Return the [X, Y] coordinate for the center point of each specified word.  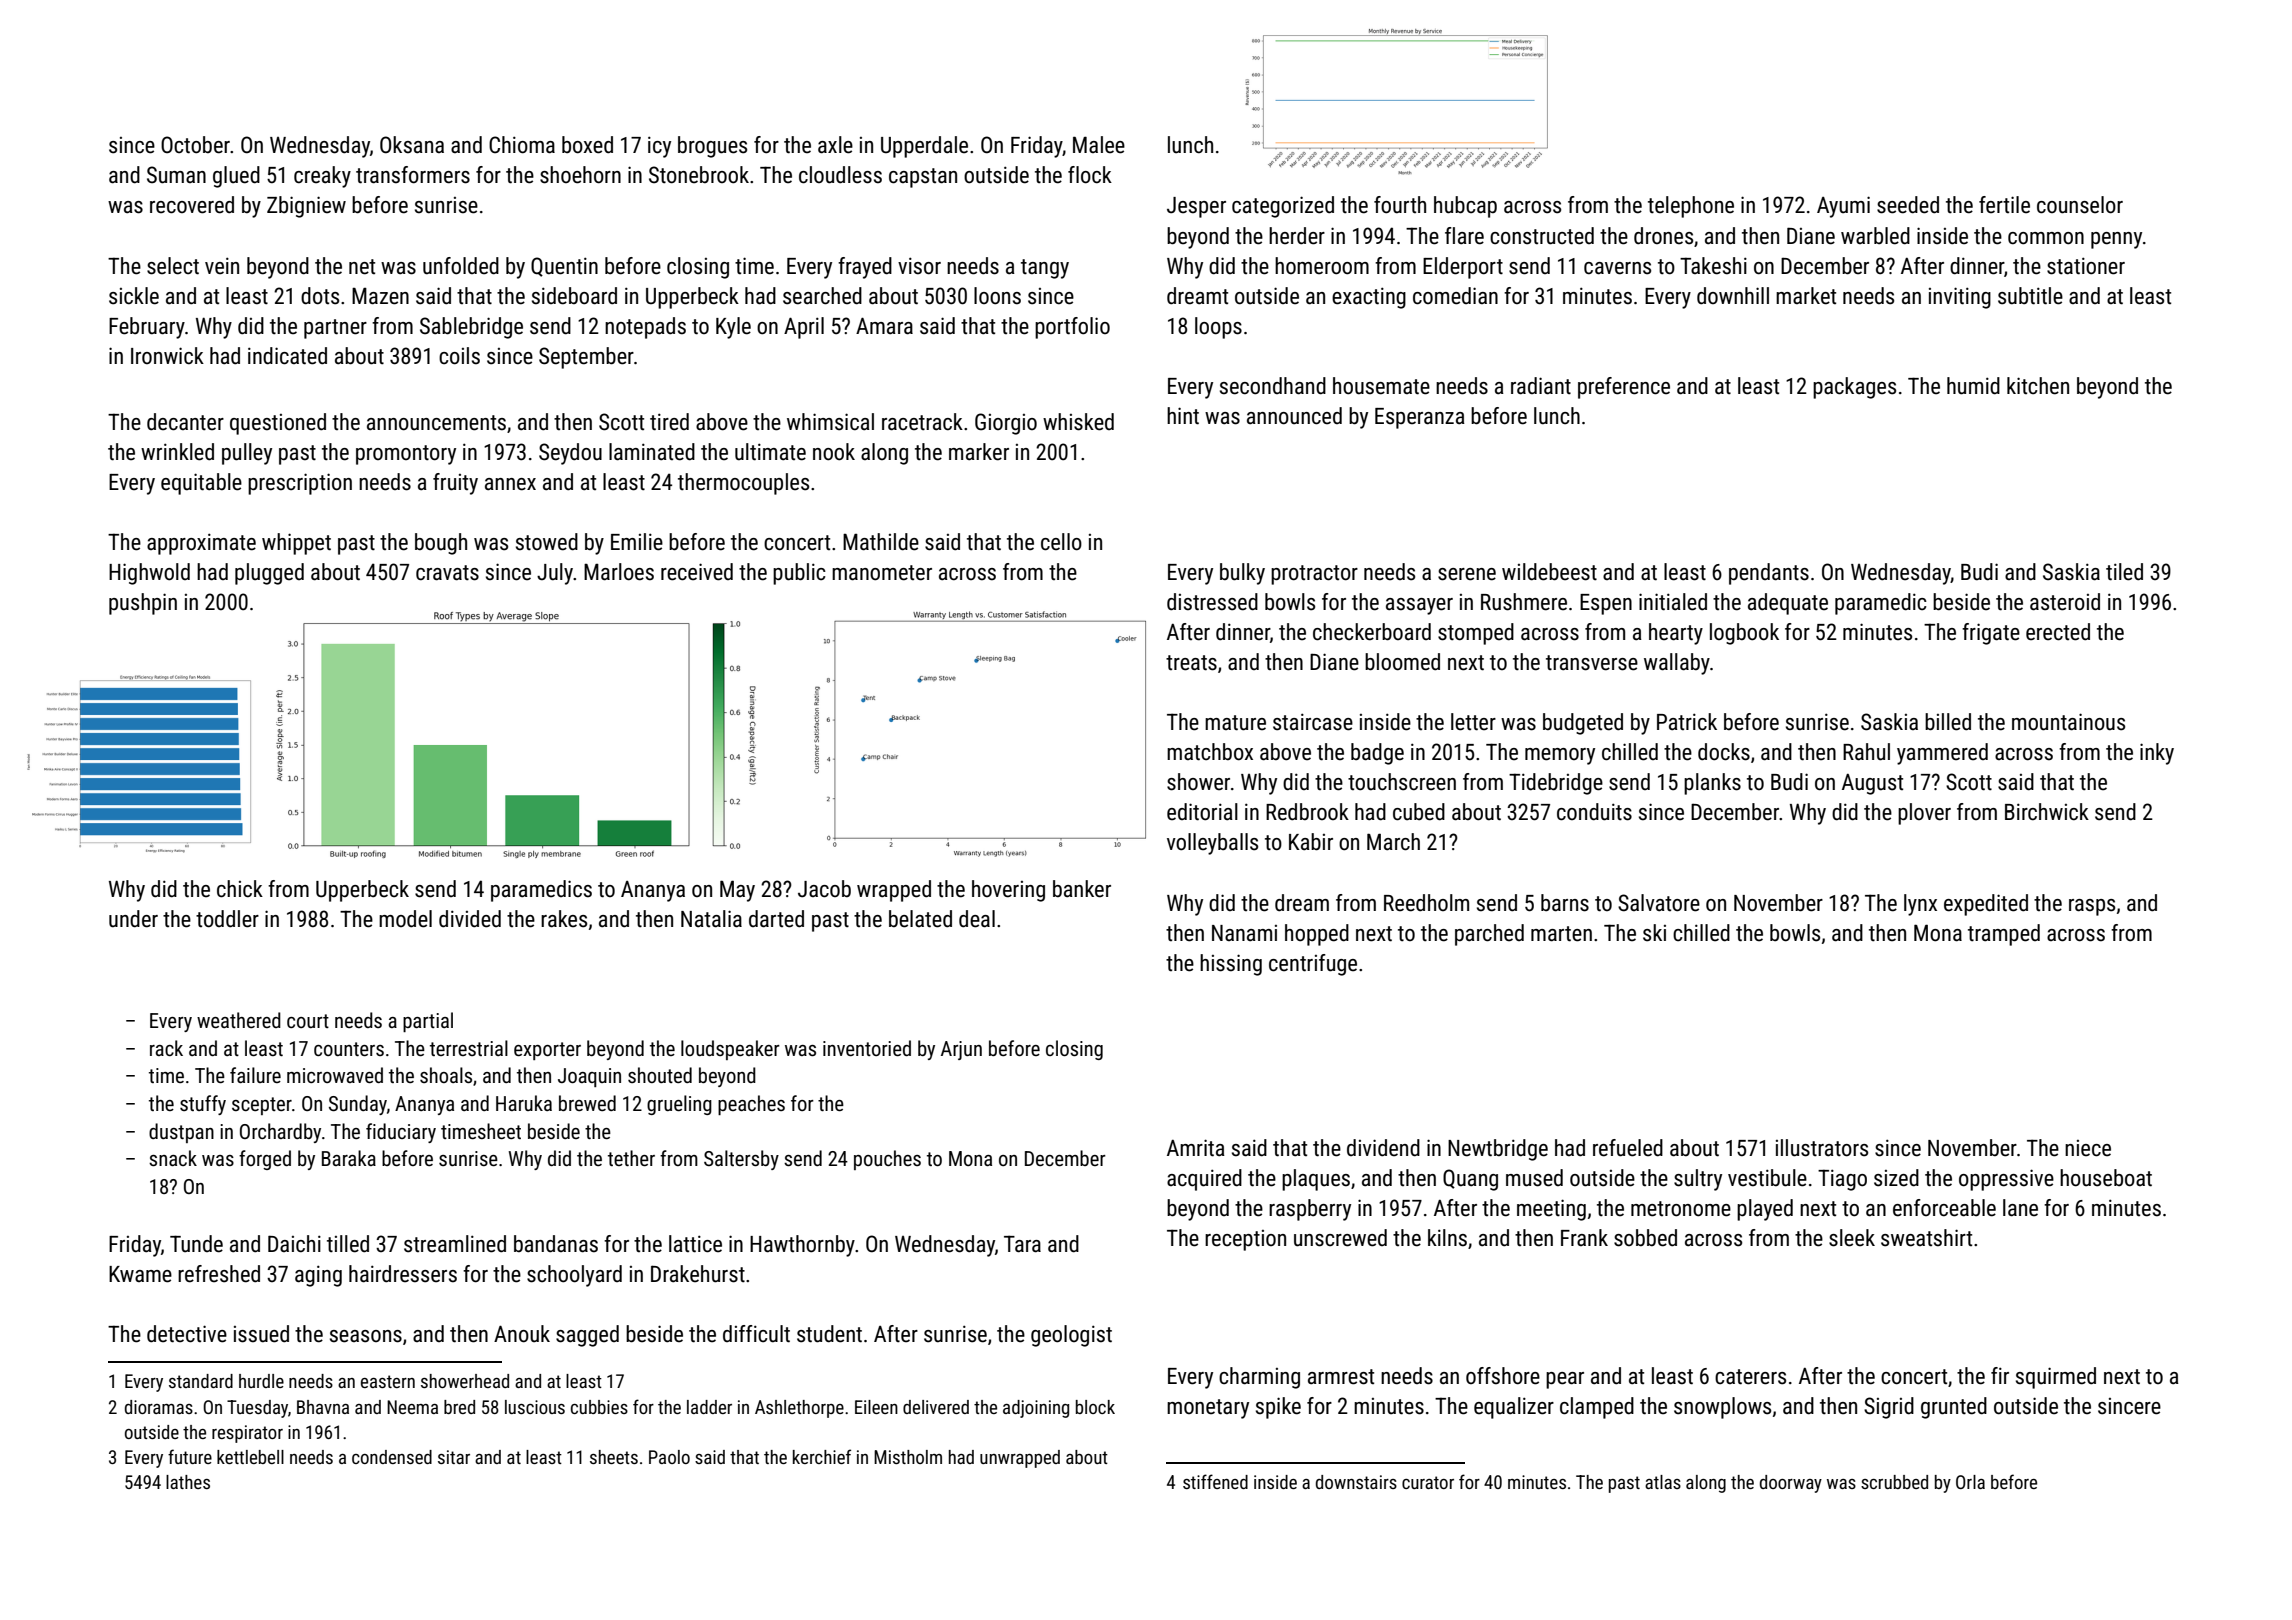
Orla [1970, 1482]
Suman [176, 175]
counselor [2080, 205]
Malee [1099, 145]
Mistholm [908, 1457]
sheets [614, 1457]
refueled [1628, 1148]
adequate [1788, 604]
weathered [239, 1020]
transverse [1592, 663]
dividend [1383, 1148]
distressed [1212, 602]
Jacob [824, 889]
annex [510, 484]
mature [1235, 723]
